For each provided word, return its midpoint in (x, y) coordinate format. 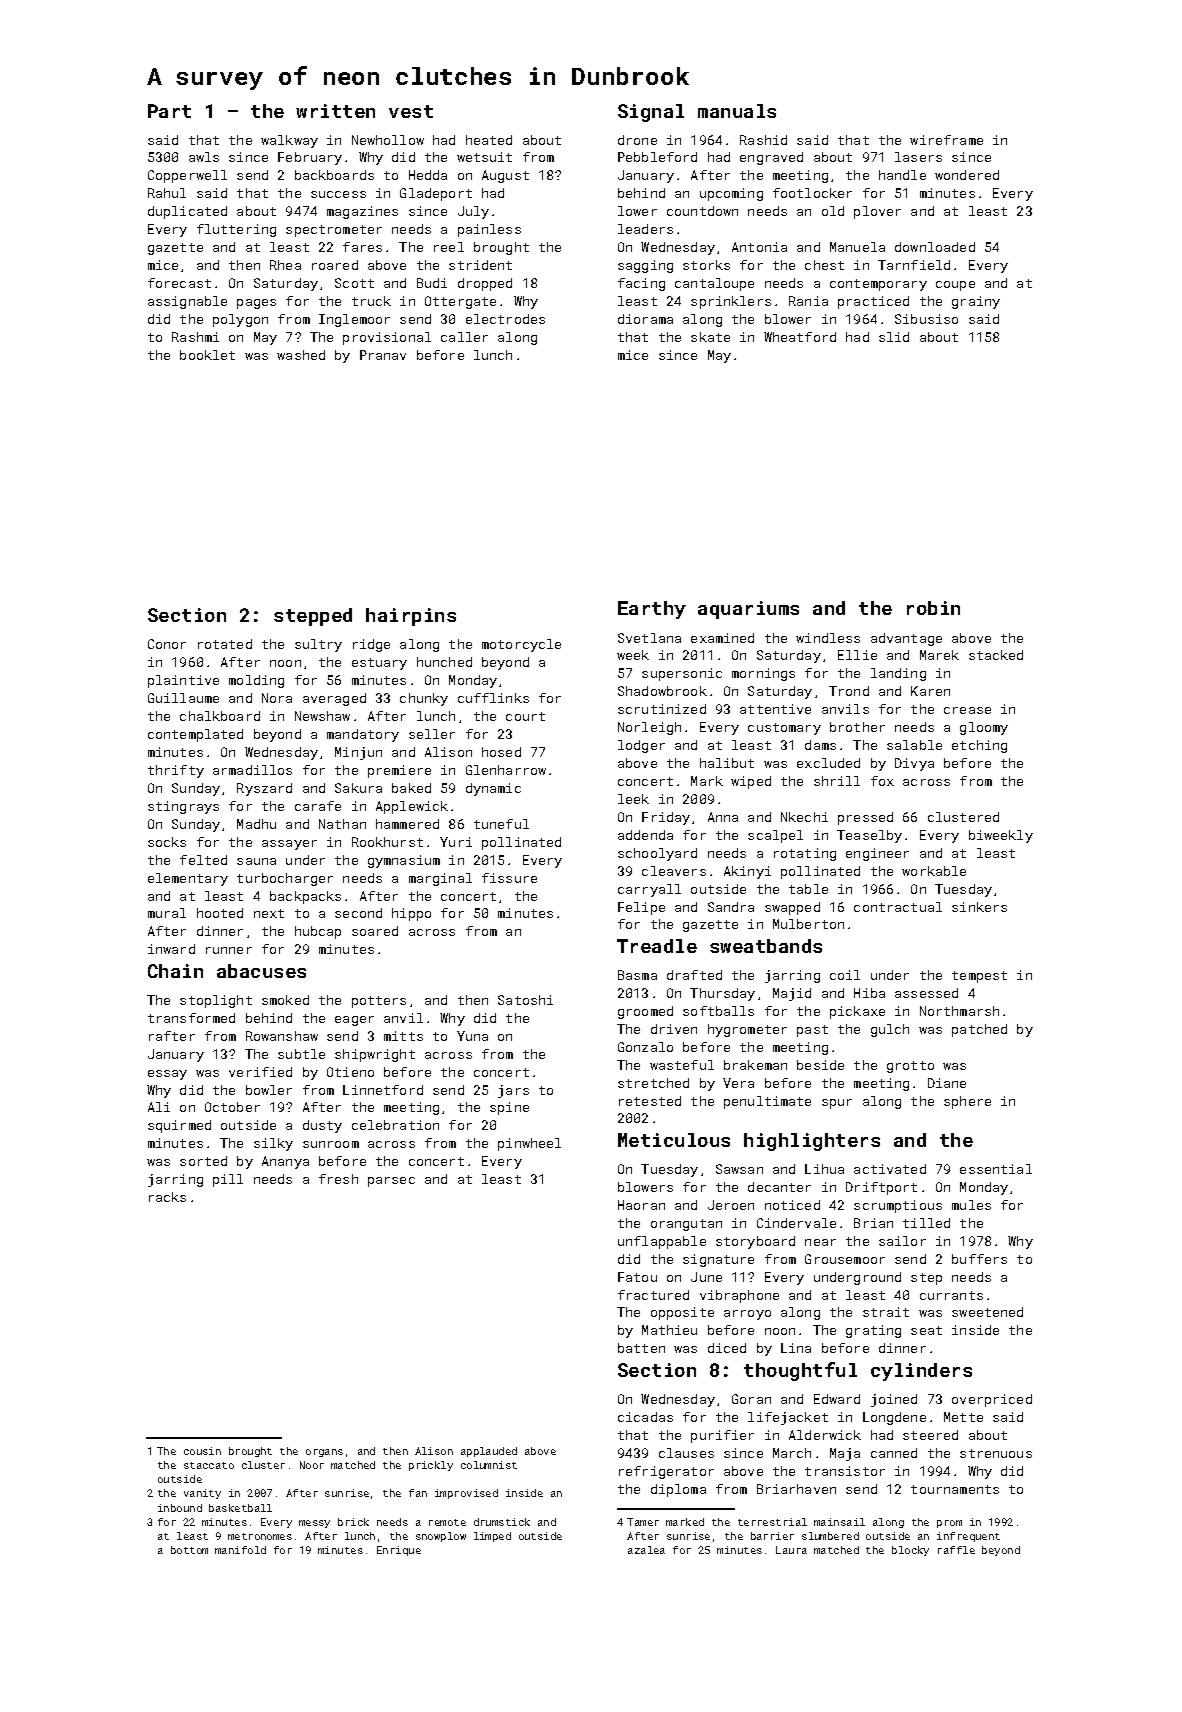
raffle (956, 1550)
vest (411, 111)
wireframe (946, 140)
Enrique (399, 1551)
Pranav (383, 355)
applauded (489, 1452)
